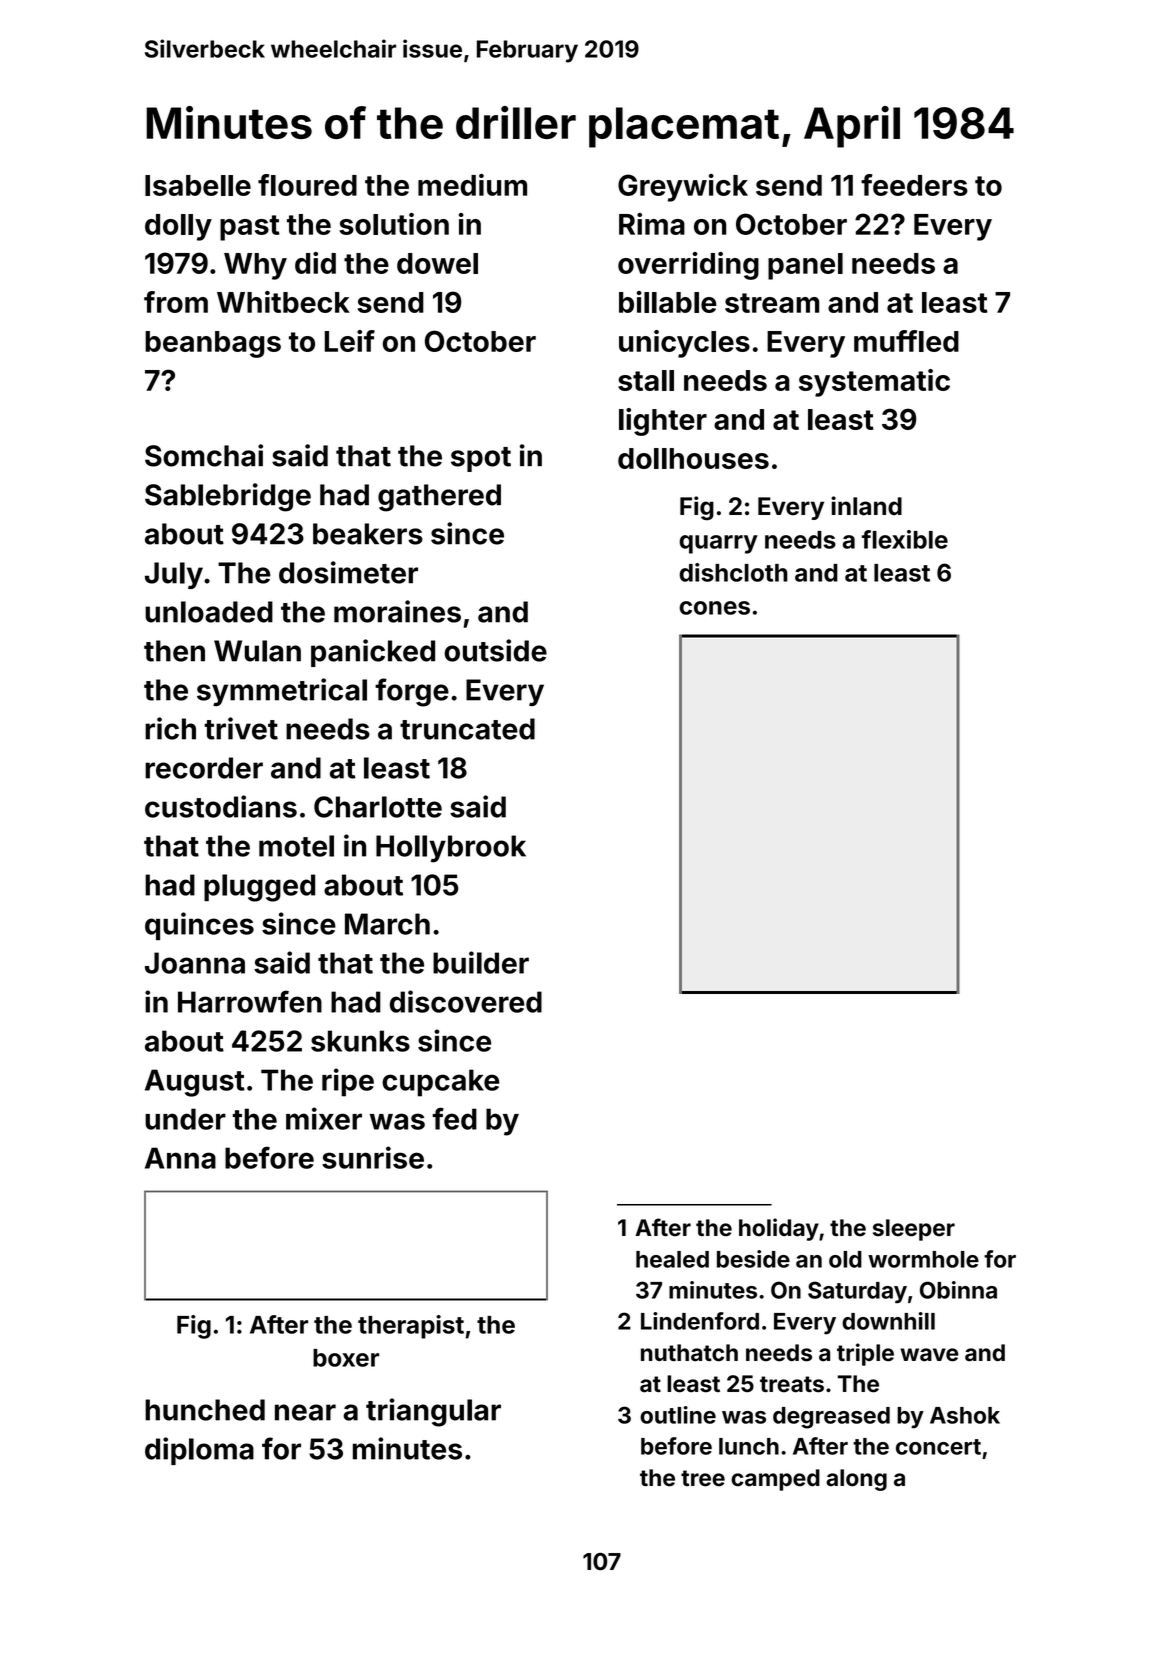 The width and height of the screenshot is (1165, 1654). What do you see at coordinates (914, 185) in the screenshot?
I see `feeders` at bounding box center [914, 185].
